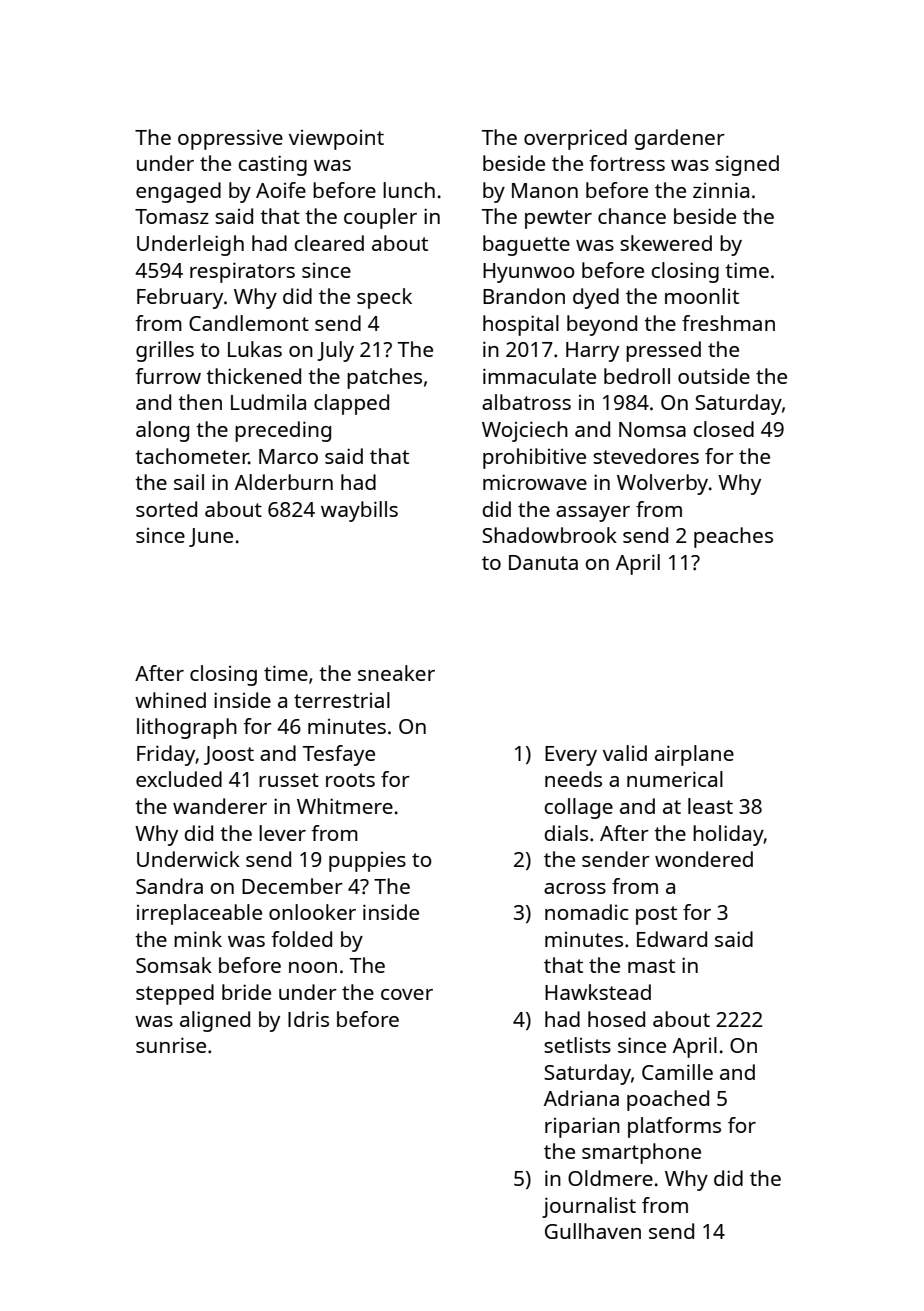  I want to click on oppressive, so click(230, 139).
